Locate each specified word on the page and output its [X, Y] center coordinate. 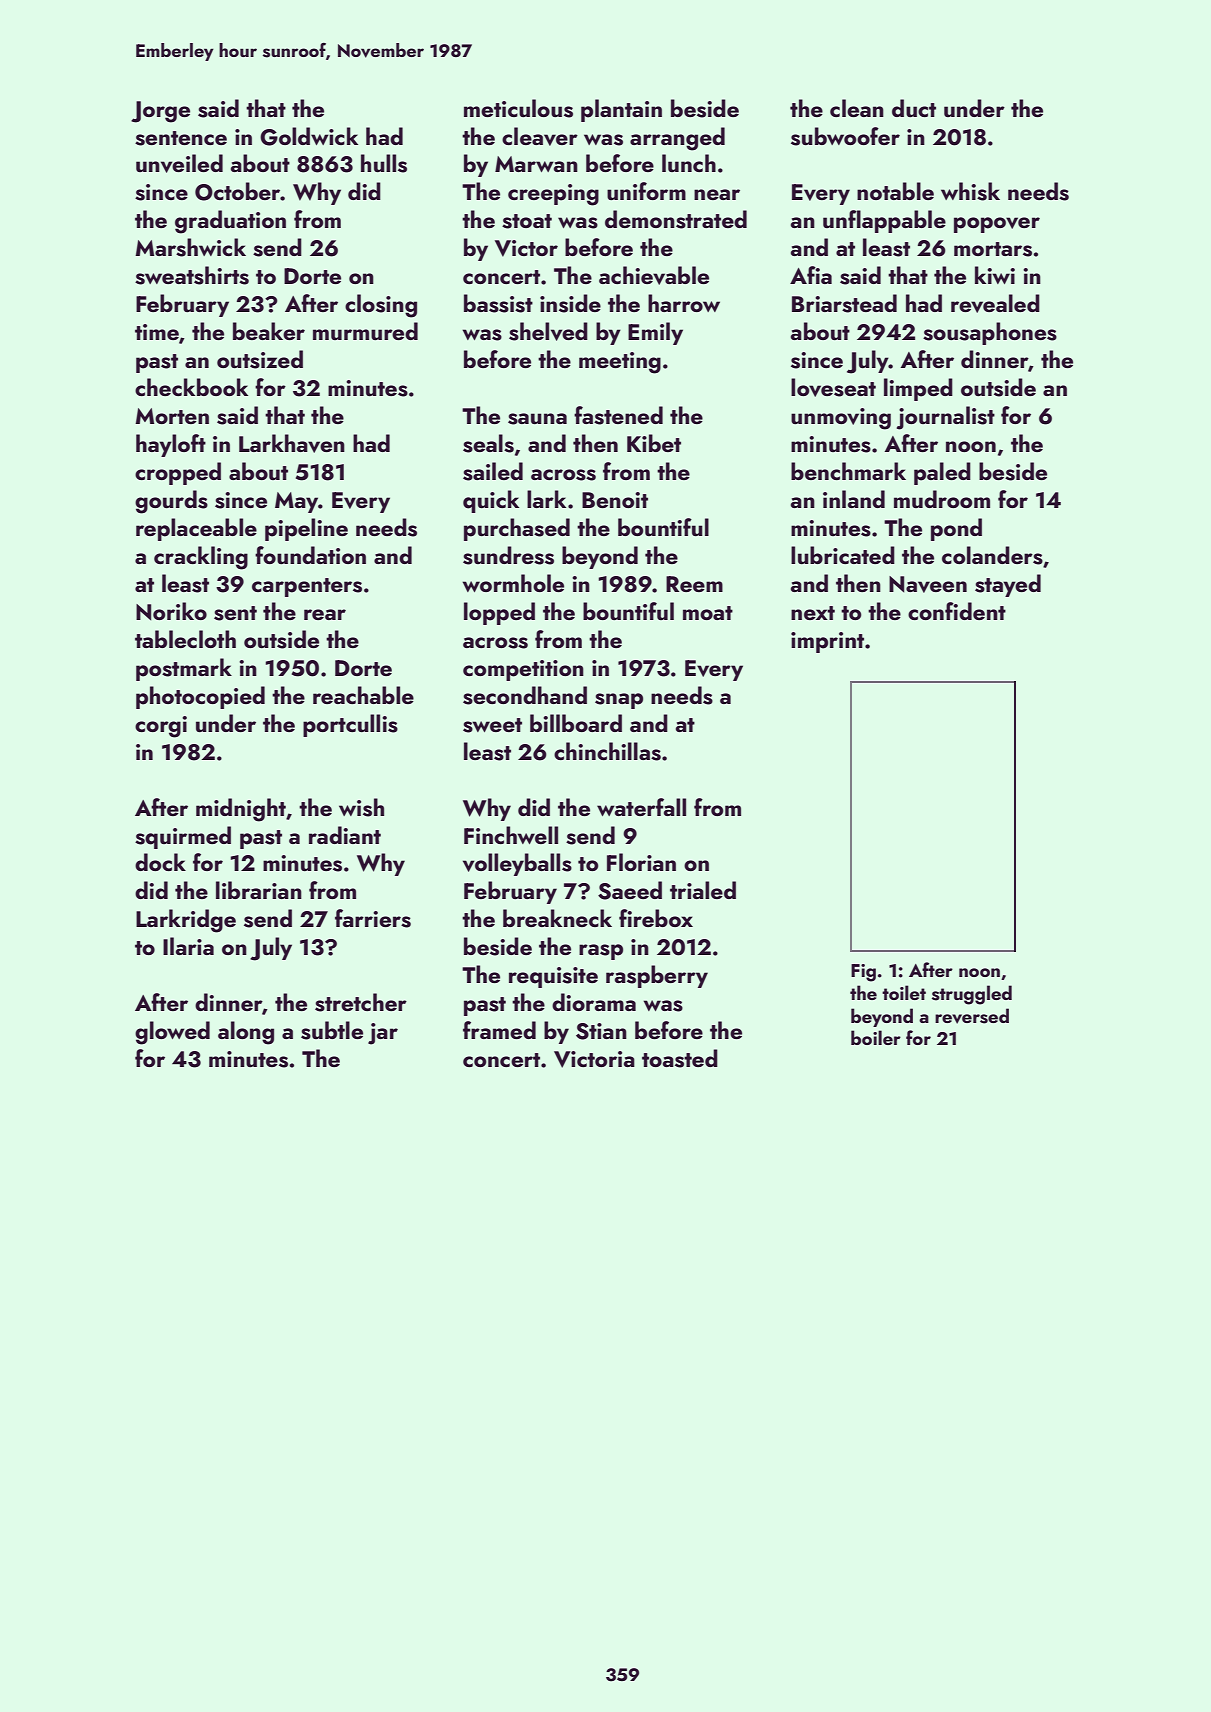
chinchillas [607, 751]
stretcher [361, 1002]
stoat [527, 221]
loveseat [833, 387]
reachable [363, 695]
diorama [594, 1002]
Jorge [160, 112]
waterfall [641, 807]
